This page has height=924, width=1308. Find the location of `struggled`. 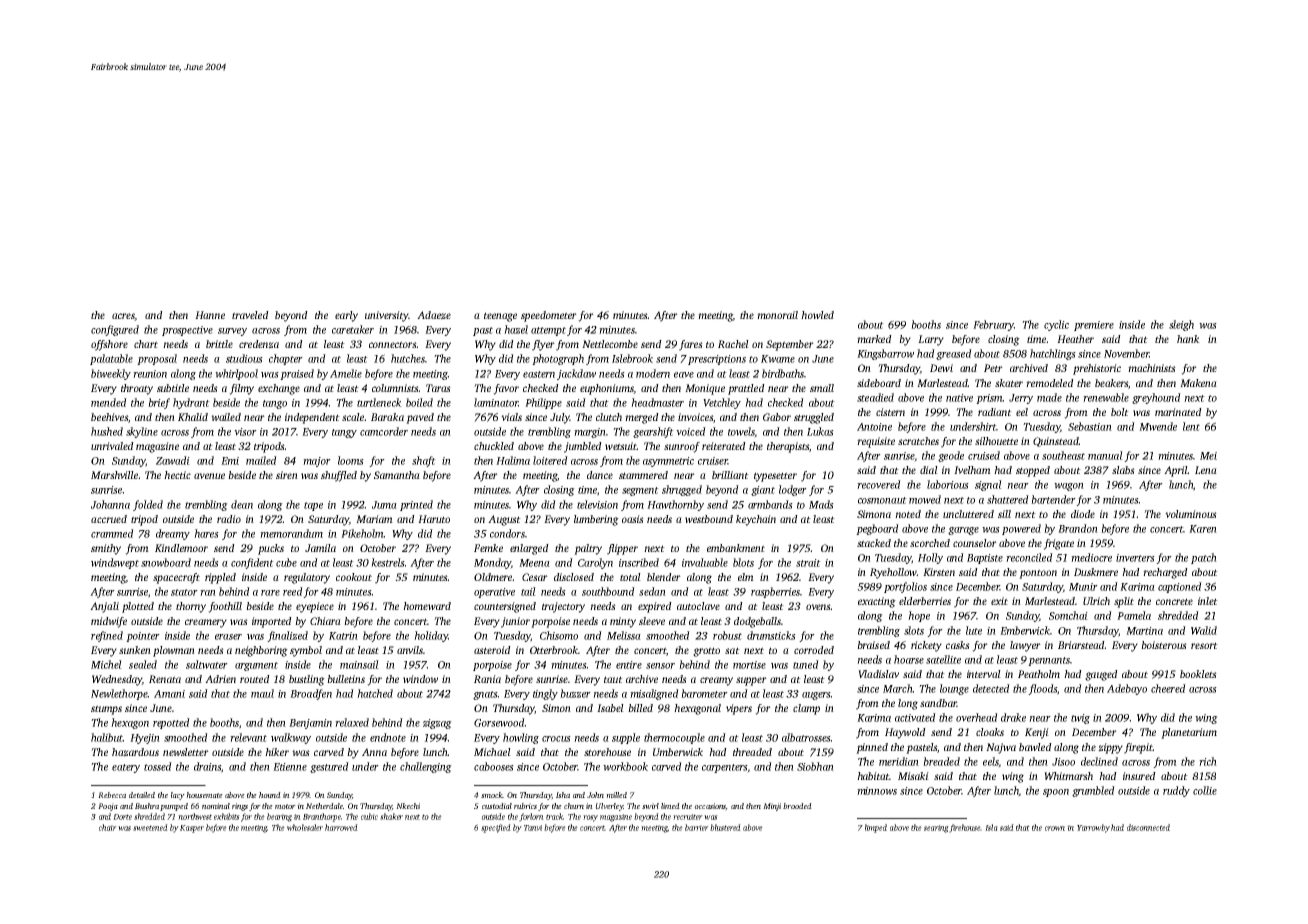

struggled is located at coordinates (814, 418).
